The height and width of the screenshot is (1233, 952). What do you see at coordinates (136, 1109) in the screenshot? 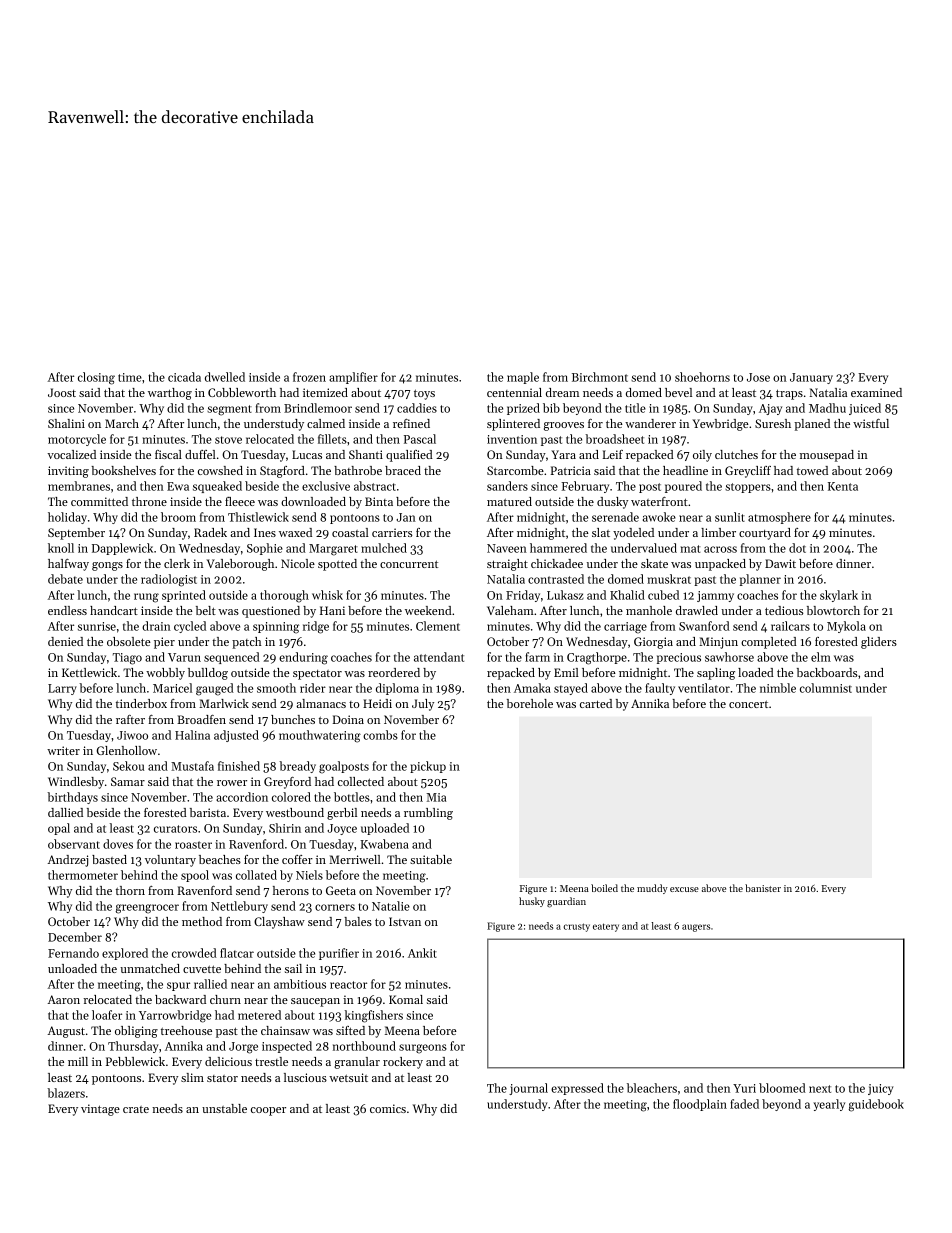
I see `crate` at bounding box center [136, 1109].
